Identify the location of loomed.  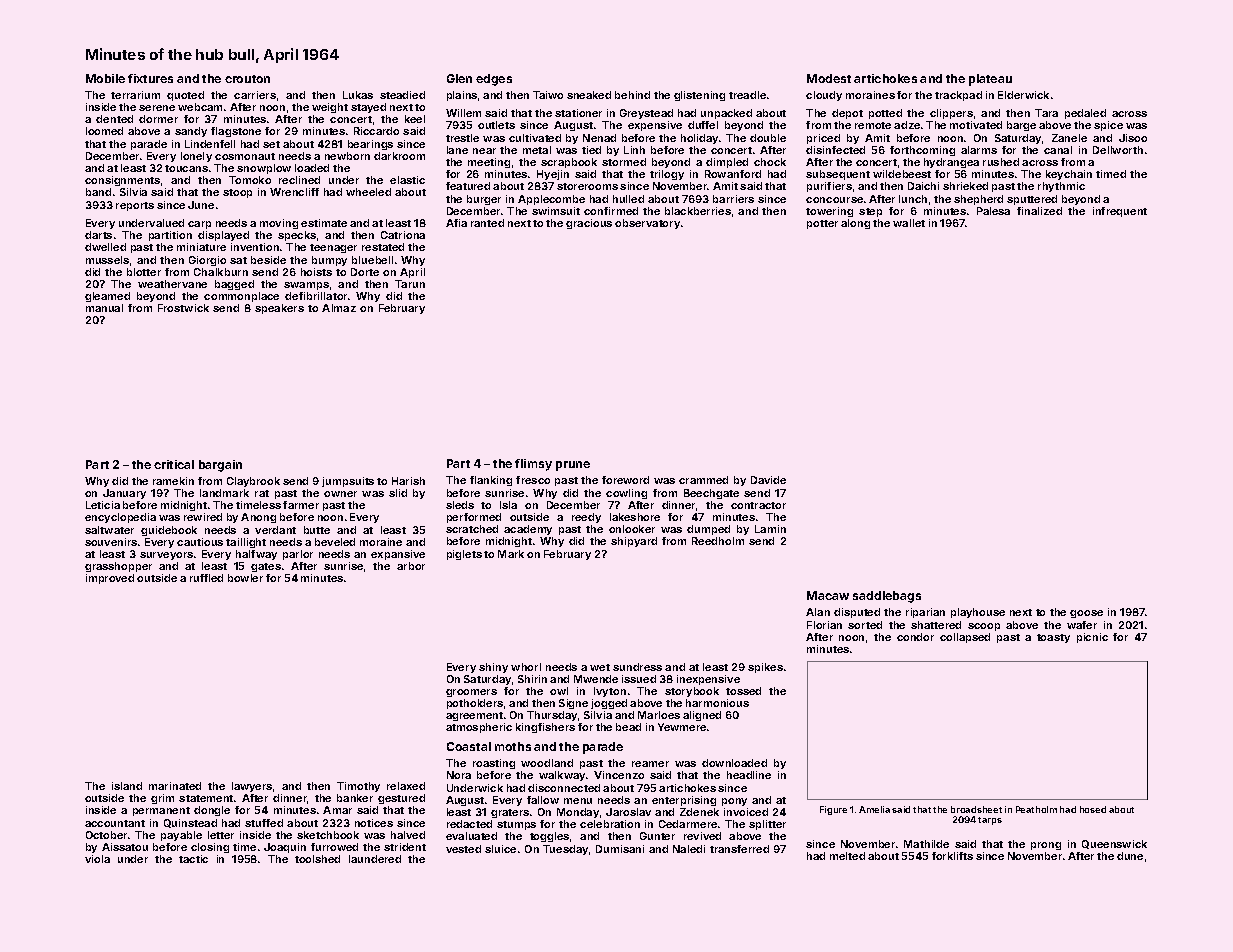
(104, 131).
